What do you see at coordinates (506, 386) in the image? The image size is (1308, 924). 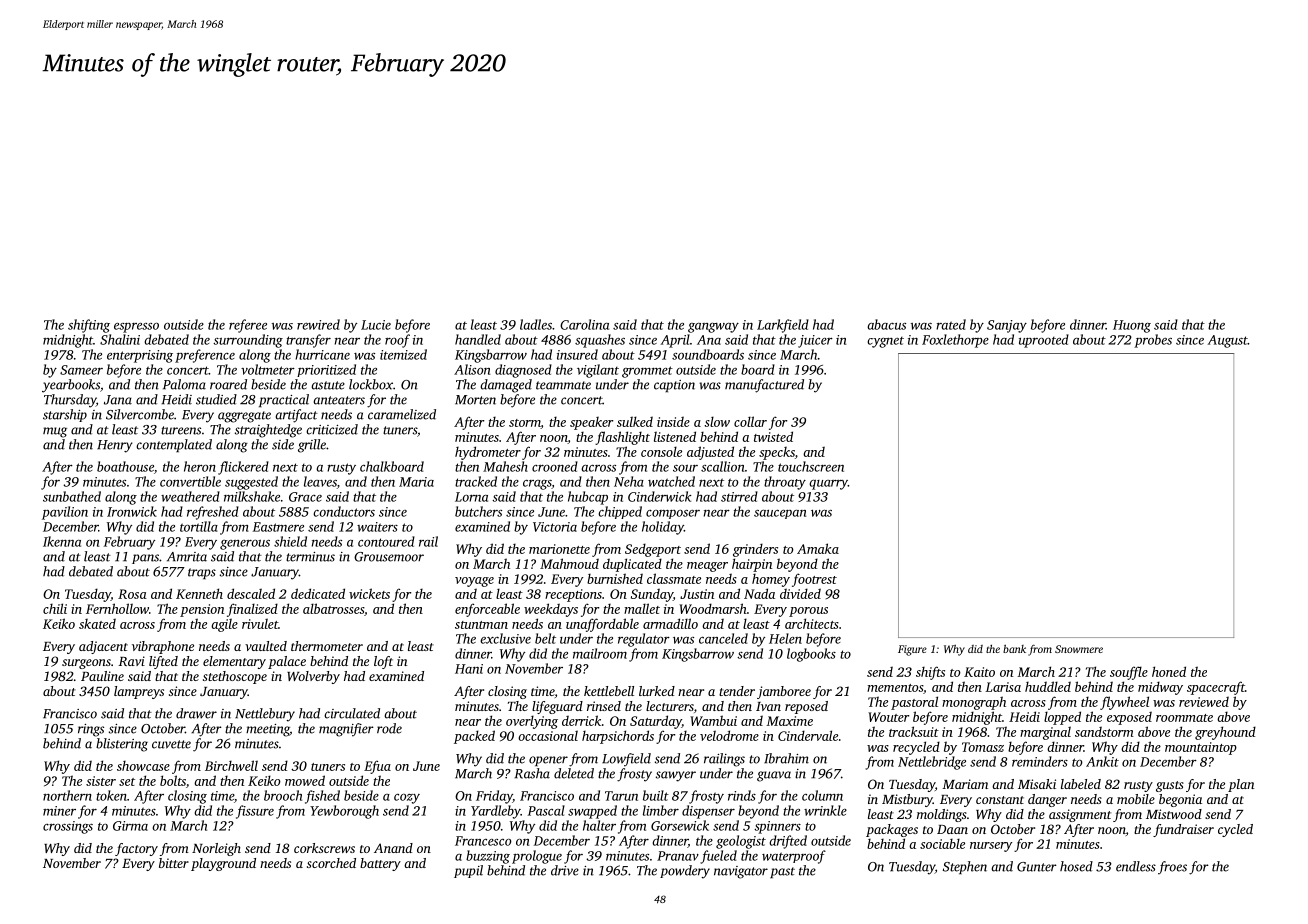 I see `damaged` at bounding box center [506, 386].
